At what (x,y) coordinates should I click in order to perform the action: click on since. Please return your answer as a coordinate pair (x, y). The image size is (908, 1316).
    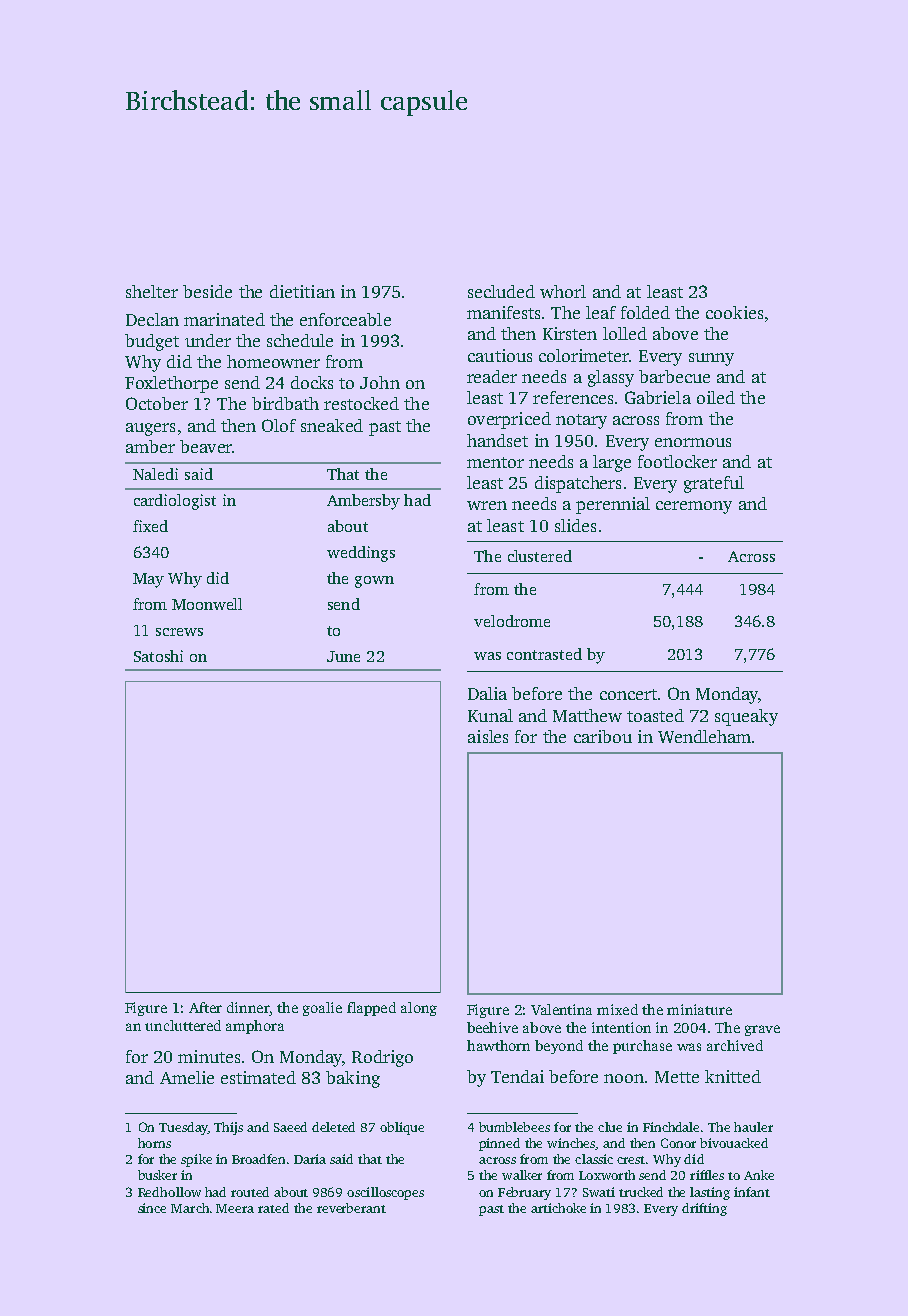
    Looking at the image, I should click on (152, 1208).
